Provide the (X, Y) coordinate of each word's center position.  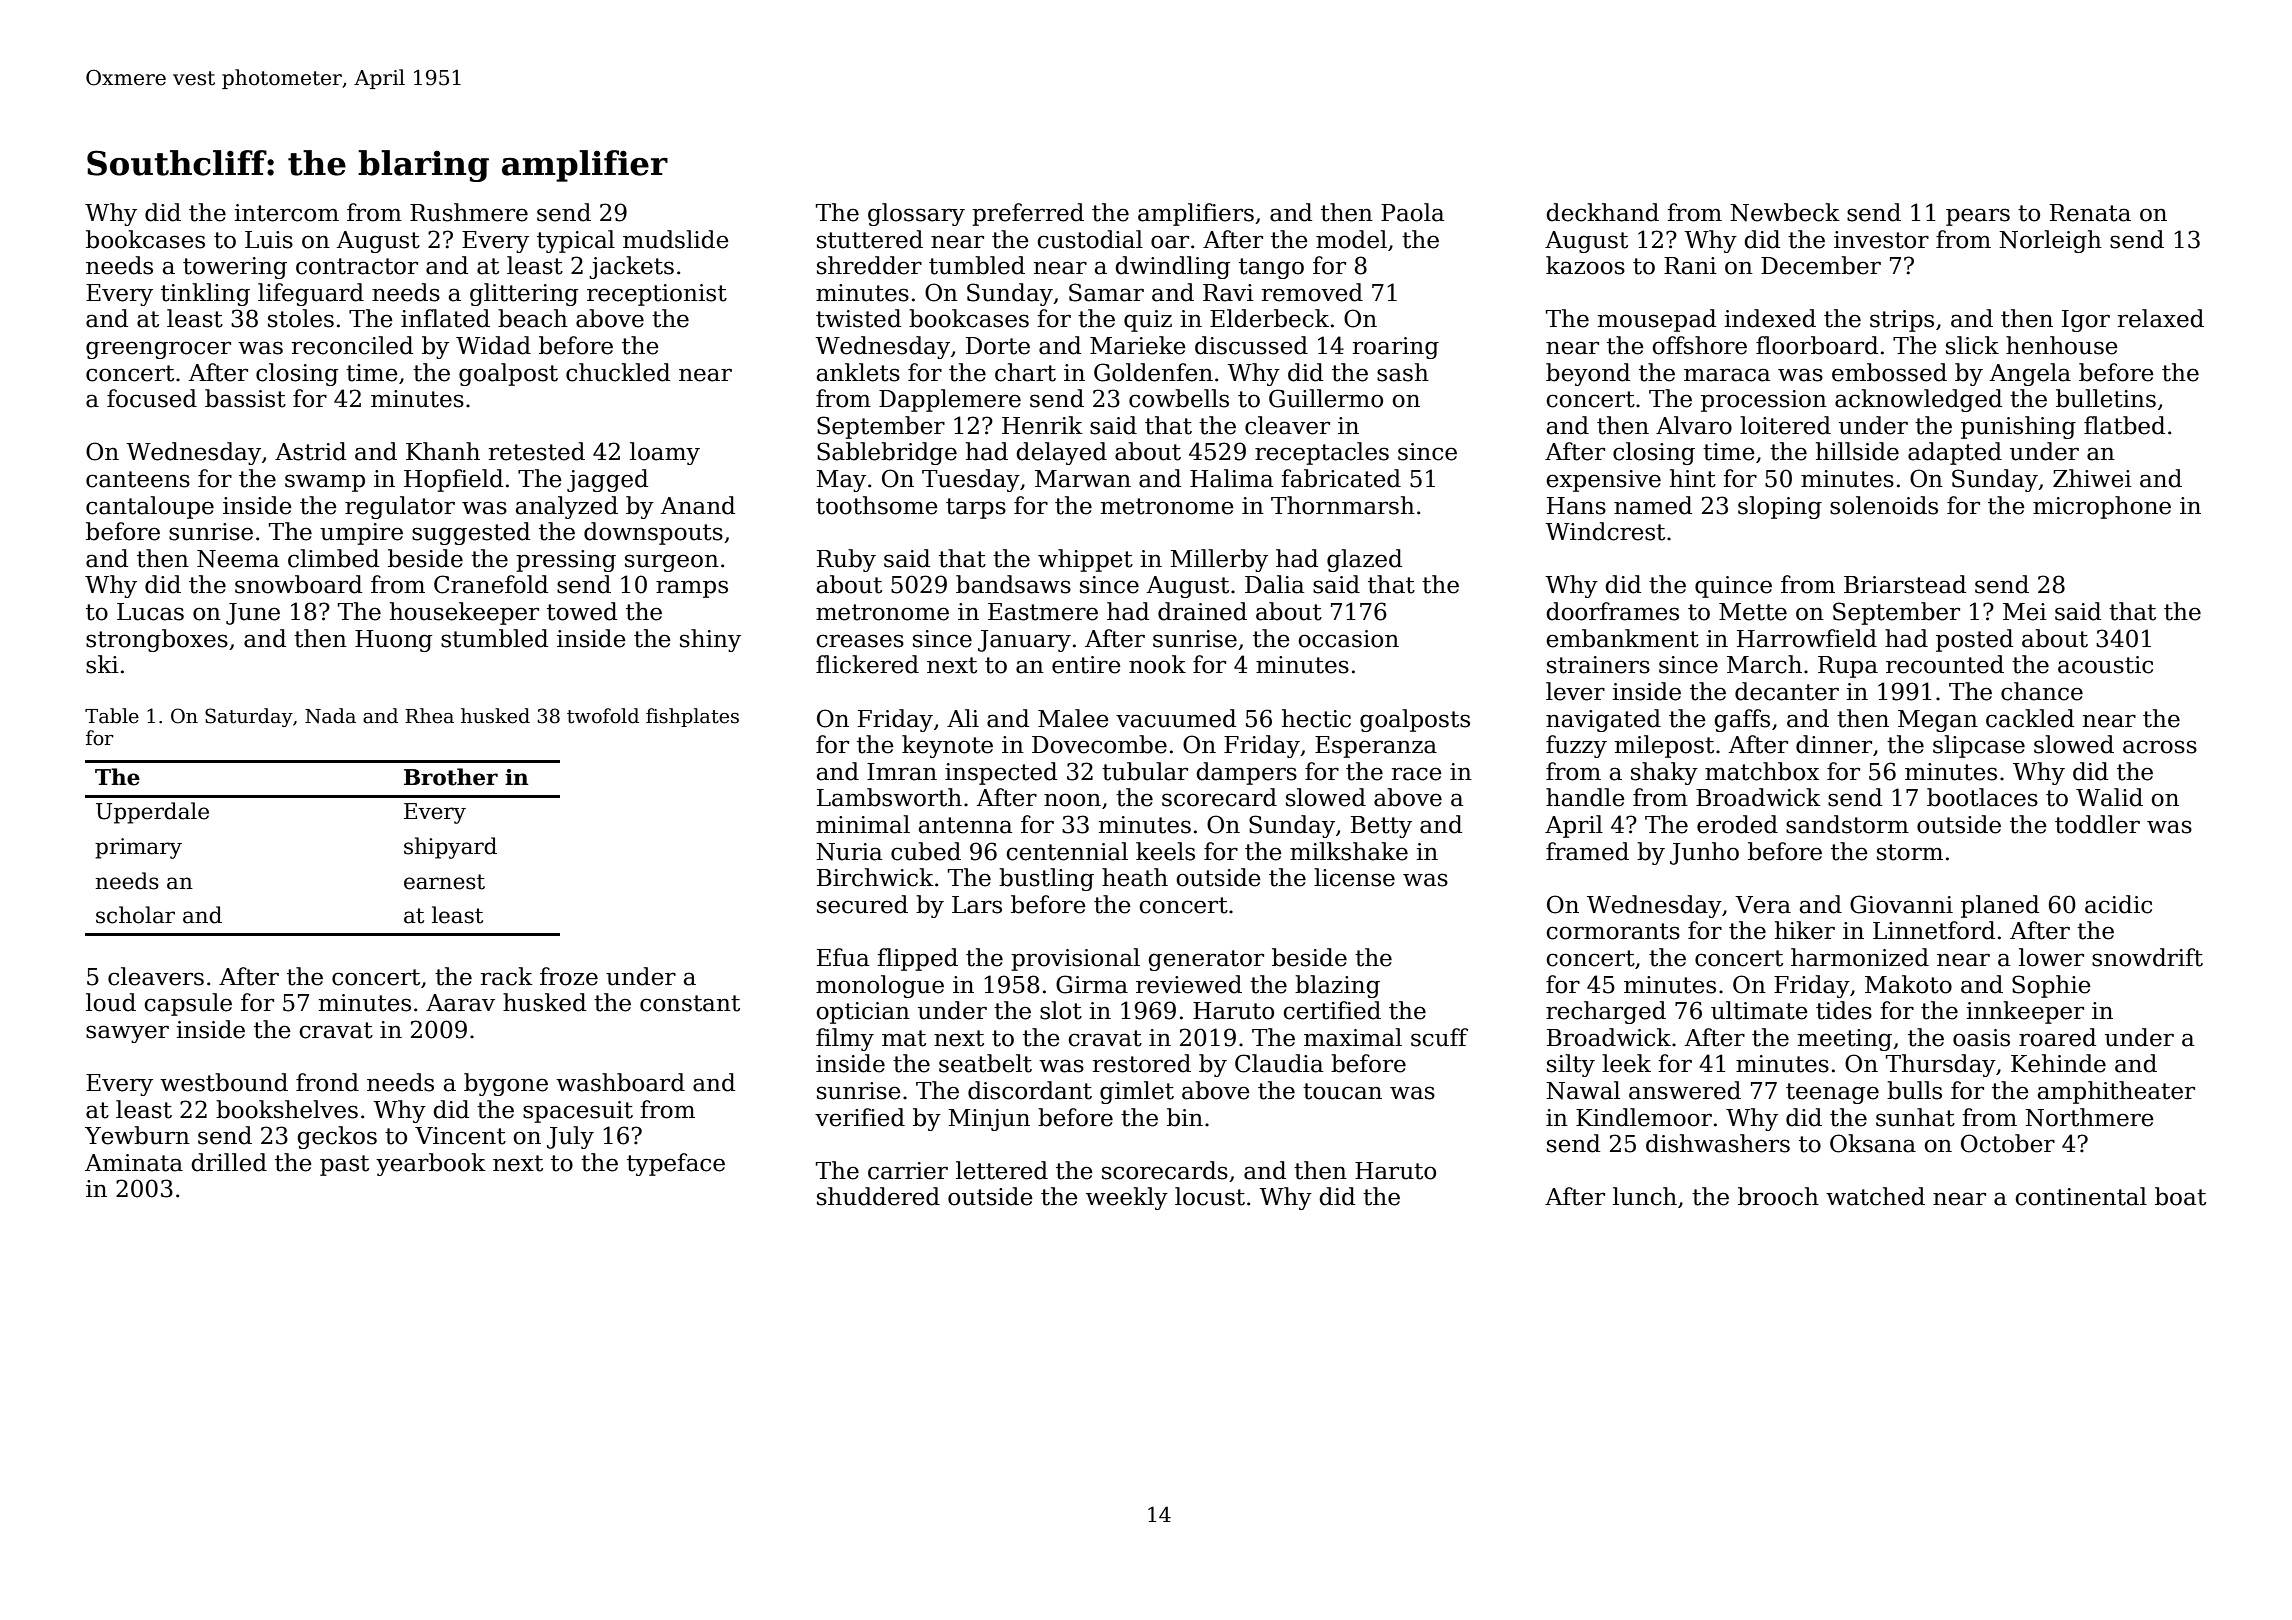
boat (2180, 1196)
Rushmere (469, 212)
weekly (1127, 1198)
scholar (135, 915)
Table (112, 716)
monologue (880, 986)
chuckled (618, 372)
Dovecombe (1099, 744)
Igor (2086, 321)
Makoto (1908, 984)
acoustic (2105, 665)
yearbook (431, 1164)
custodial (1090, 239)
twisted (858, 318)
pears (1978, 217)
